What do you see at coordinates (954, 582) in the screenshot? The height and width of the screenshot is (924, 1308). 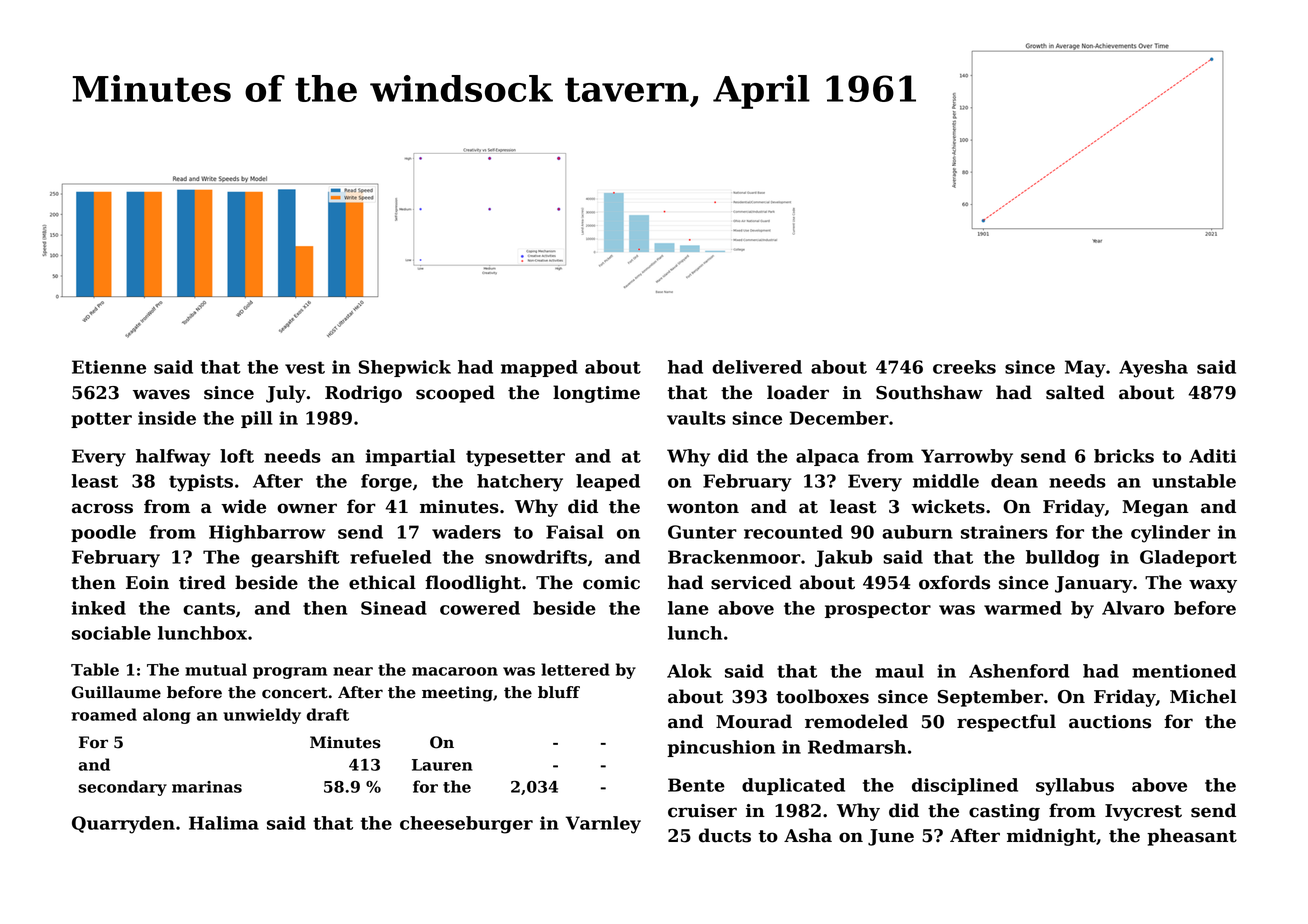 I see `oxfords` at bounding box center [954, 582].
